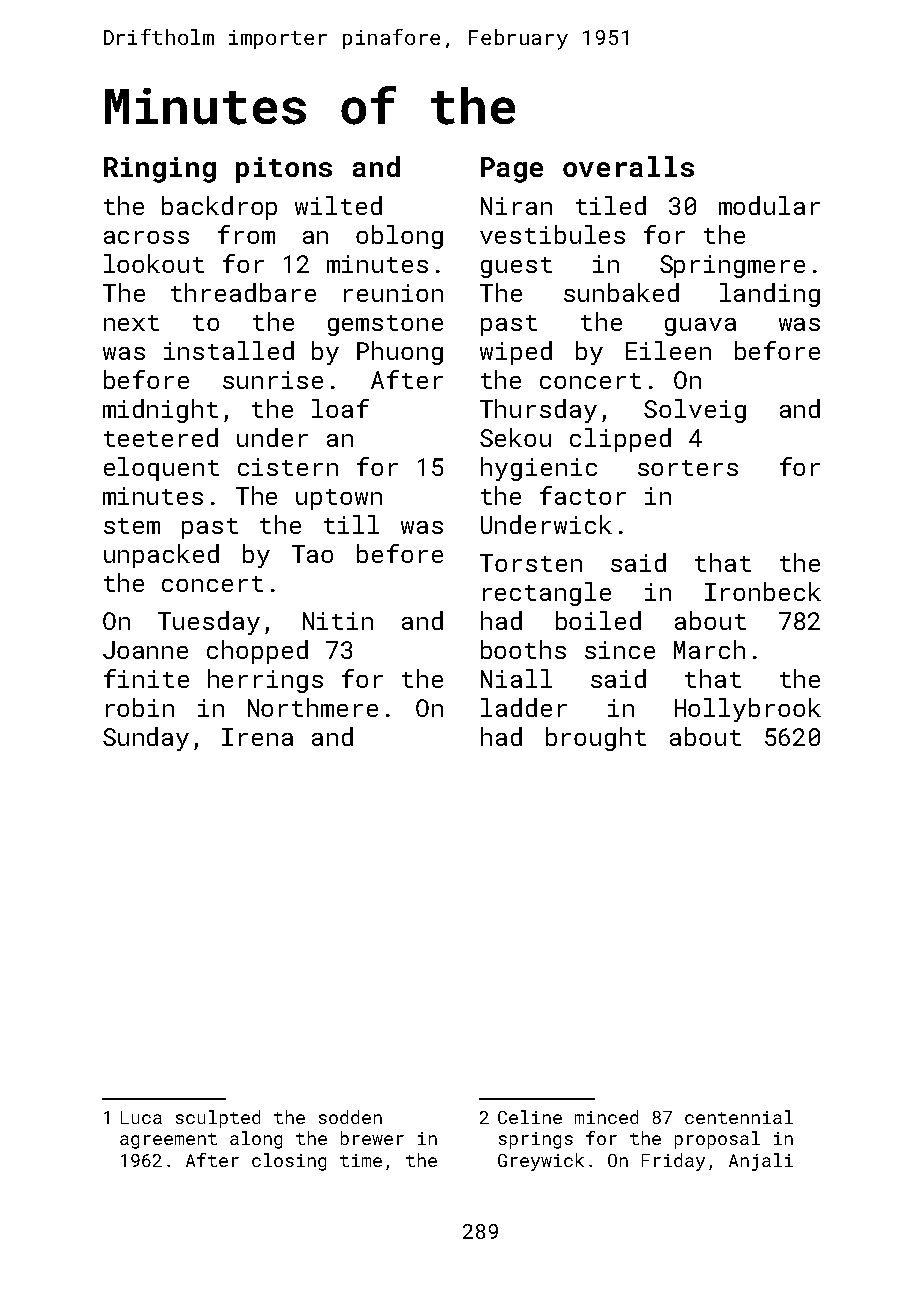 The width and height of the image is (924, 1311). I want to click on stem, so click(132, 526).
